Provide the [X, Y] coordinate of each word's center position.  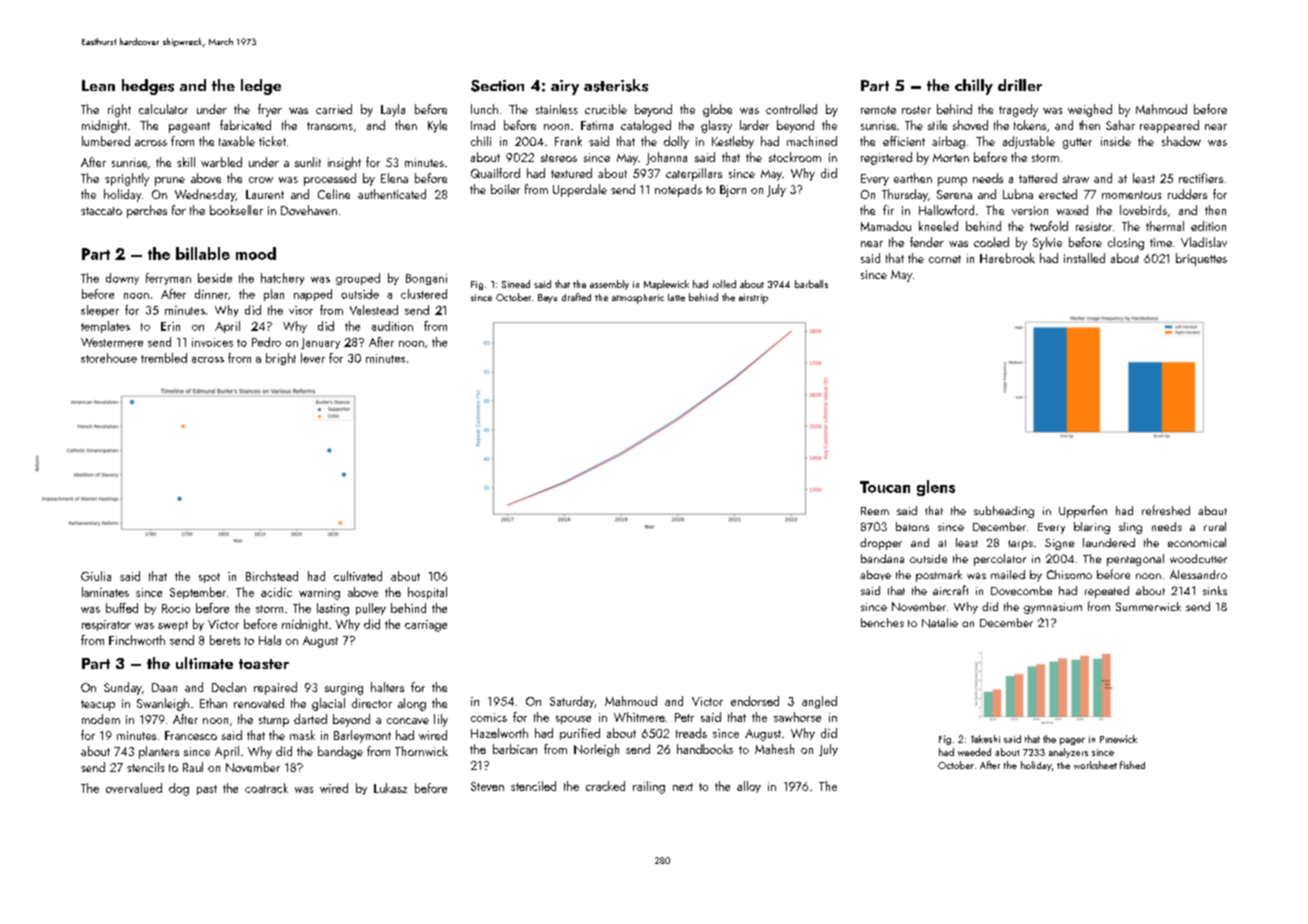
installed [1084, 258]
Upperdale [580, 190]
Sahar [1120, 125]
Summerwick [1148, 606]
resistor [1094, 226]
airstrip [753, 299]
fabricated [245, 125]
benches [882, 622]
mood [256, 253]
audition [392, 326]
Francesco [191, 735]
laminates [105, 592]
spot [209, 578]
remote [878, 110]
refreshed [1166, 510]
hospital [427, 593]
